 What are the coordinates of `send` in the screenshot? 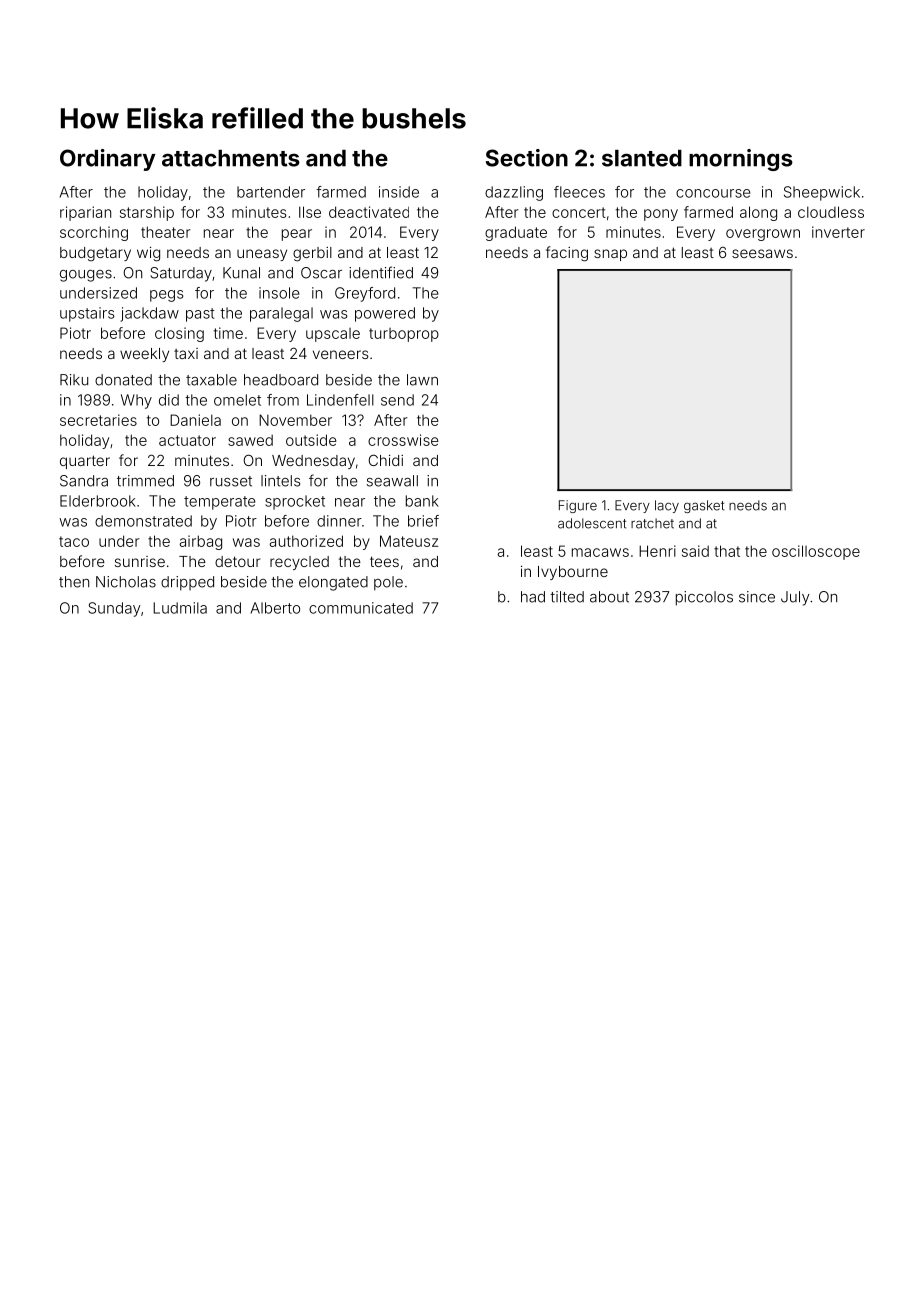 It's located at (397, 400).
